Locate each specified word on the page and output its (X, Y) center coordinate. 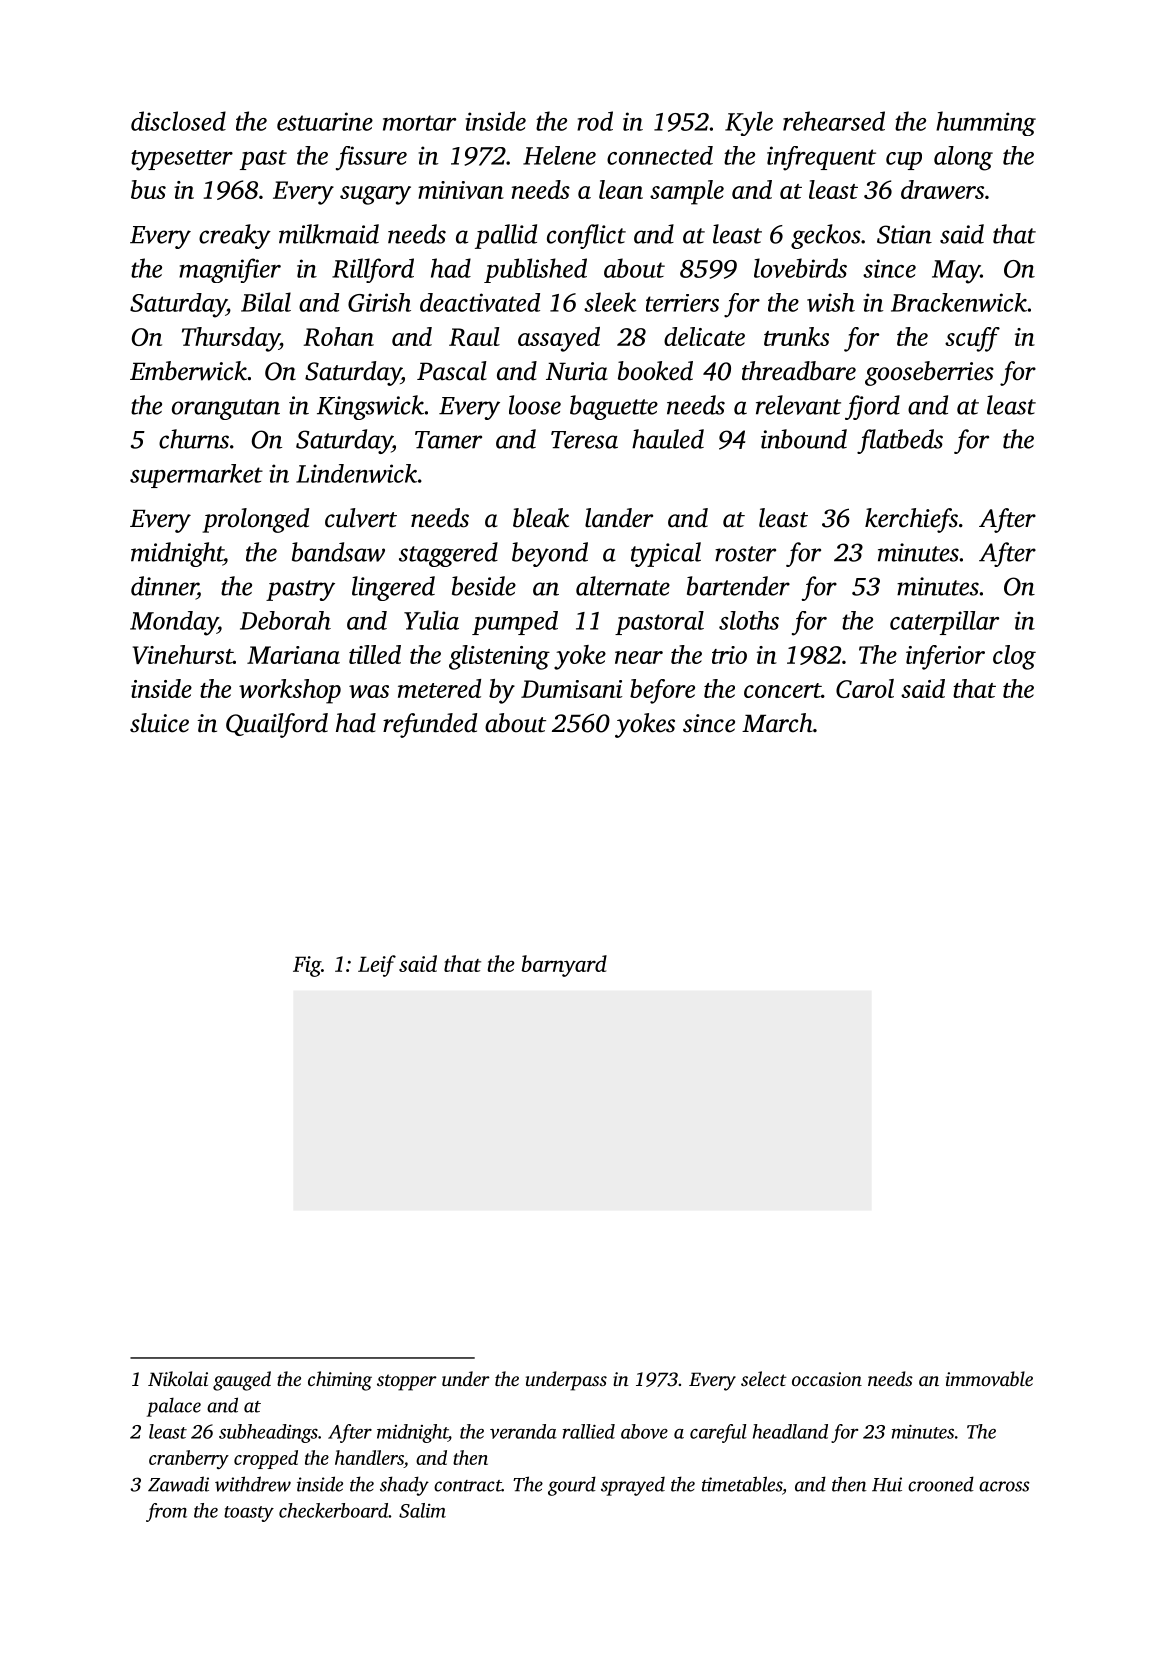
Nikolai (178, 1378)
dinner (164, 586)
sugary (375, 195)
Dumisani (571, 689)
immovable (989, 1378)
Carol (865, 688)
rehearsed (834, 121)
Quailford (277, 725)
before (662, 691)
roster (745, 554)
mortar (419, 123)
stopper (407, 1382)
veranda (523, 1431)
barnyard (564, 966)
